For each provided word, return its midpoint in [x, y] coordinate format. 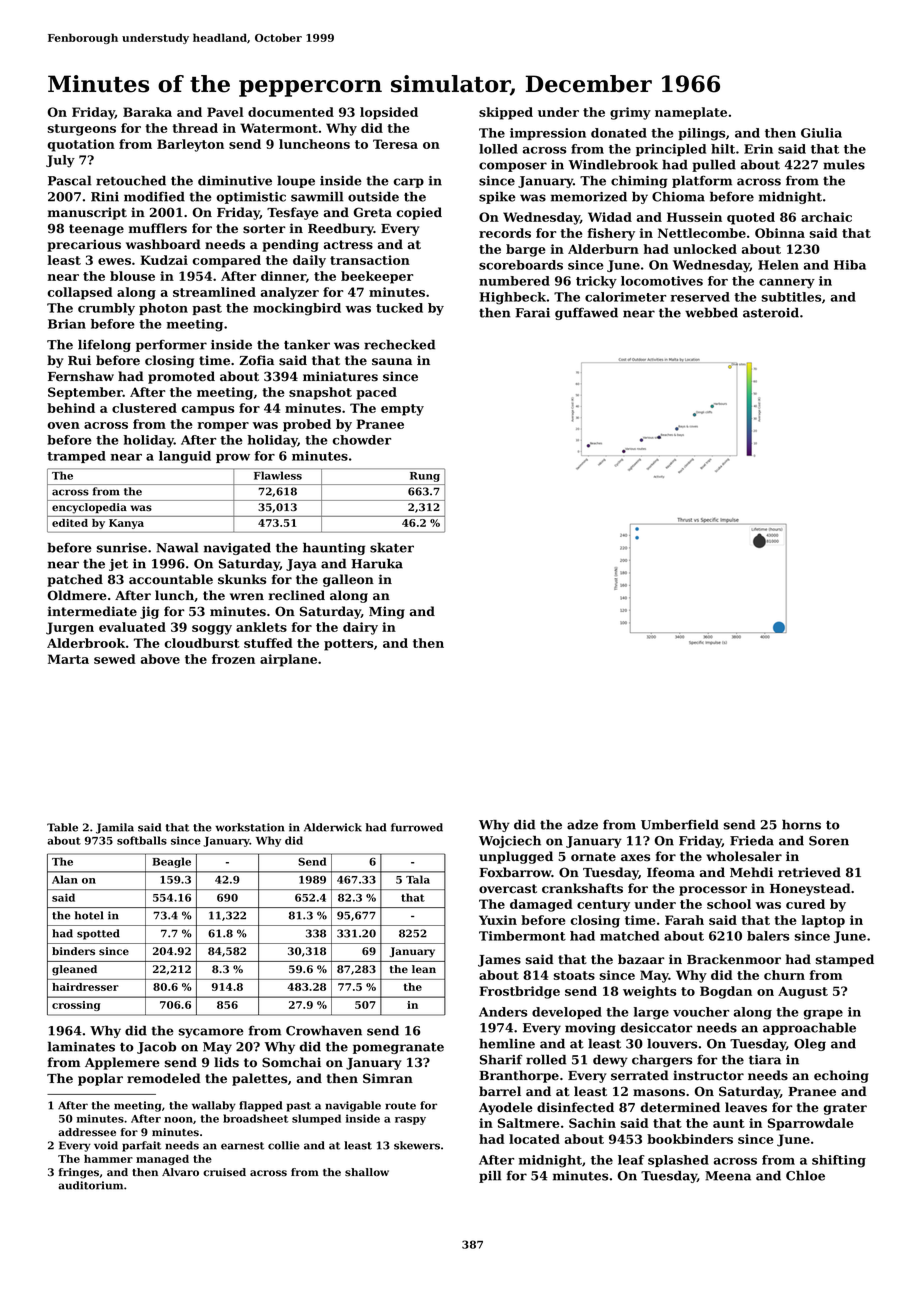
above [160, 659]
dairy [360, 628]
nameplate [691, 113]
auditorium [90, 1185]
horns [801, 825]
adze [582, 825]
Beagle [171, 862]
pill [490, 1176]
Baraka [147, 112]
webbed [711, 312]
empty [402, 410]
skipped [506, 113]
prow [233, 458]
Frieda [752, 840]
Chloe [805, 1176]
